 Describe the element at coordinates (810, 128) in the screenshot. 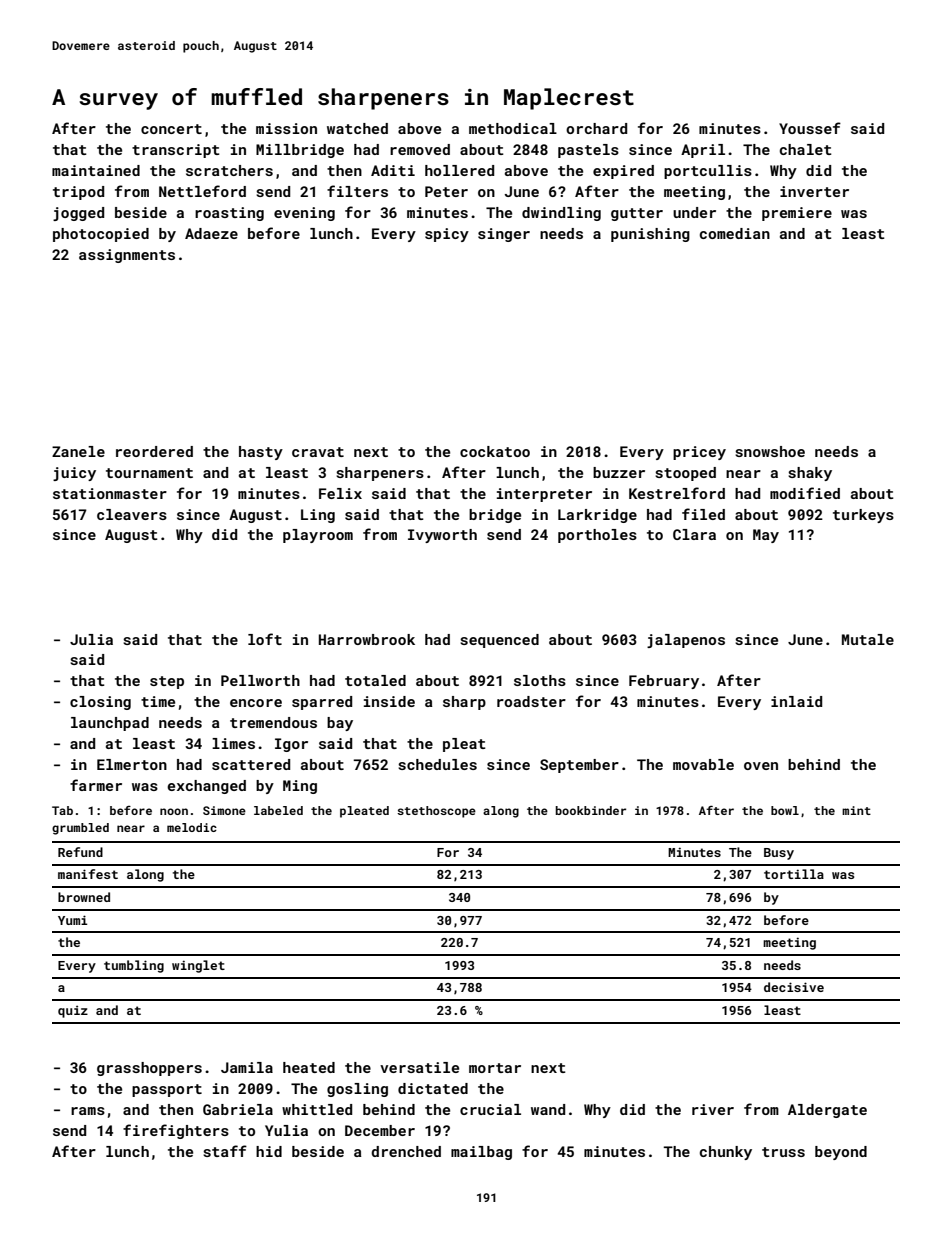

I see `Youssef` at that location.
